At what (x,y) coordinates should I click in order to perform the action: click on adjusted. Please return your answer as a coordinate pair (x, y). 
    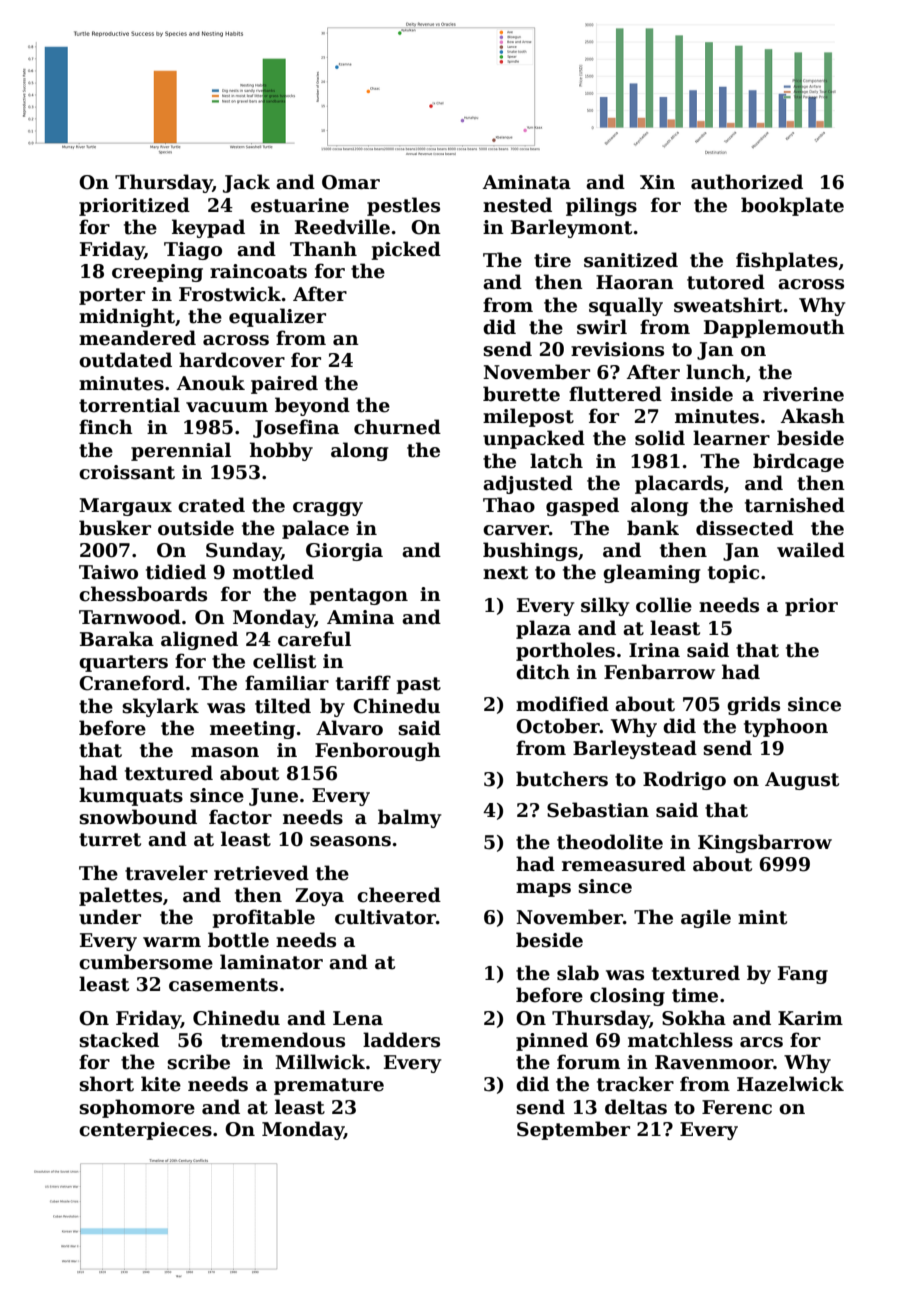
    Looking at the image, I should click on (528, 484).
